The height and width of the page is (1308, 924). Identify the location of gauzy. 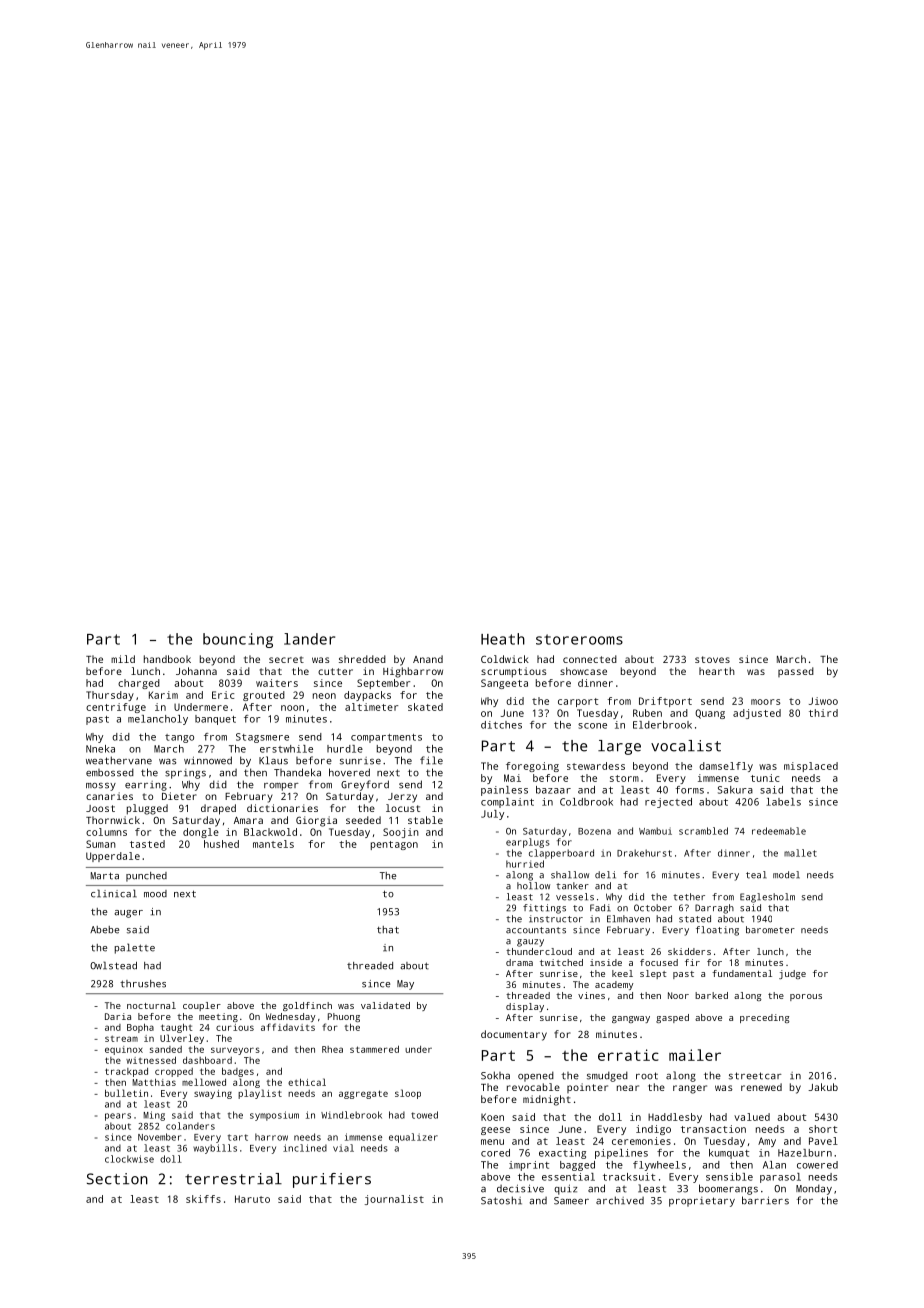
(530, 943).
